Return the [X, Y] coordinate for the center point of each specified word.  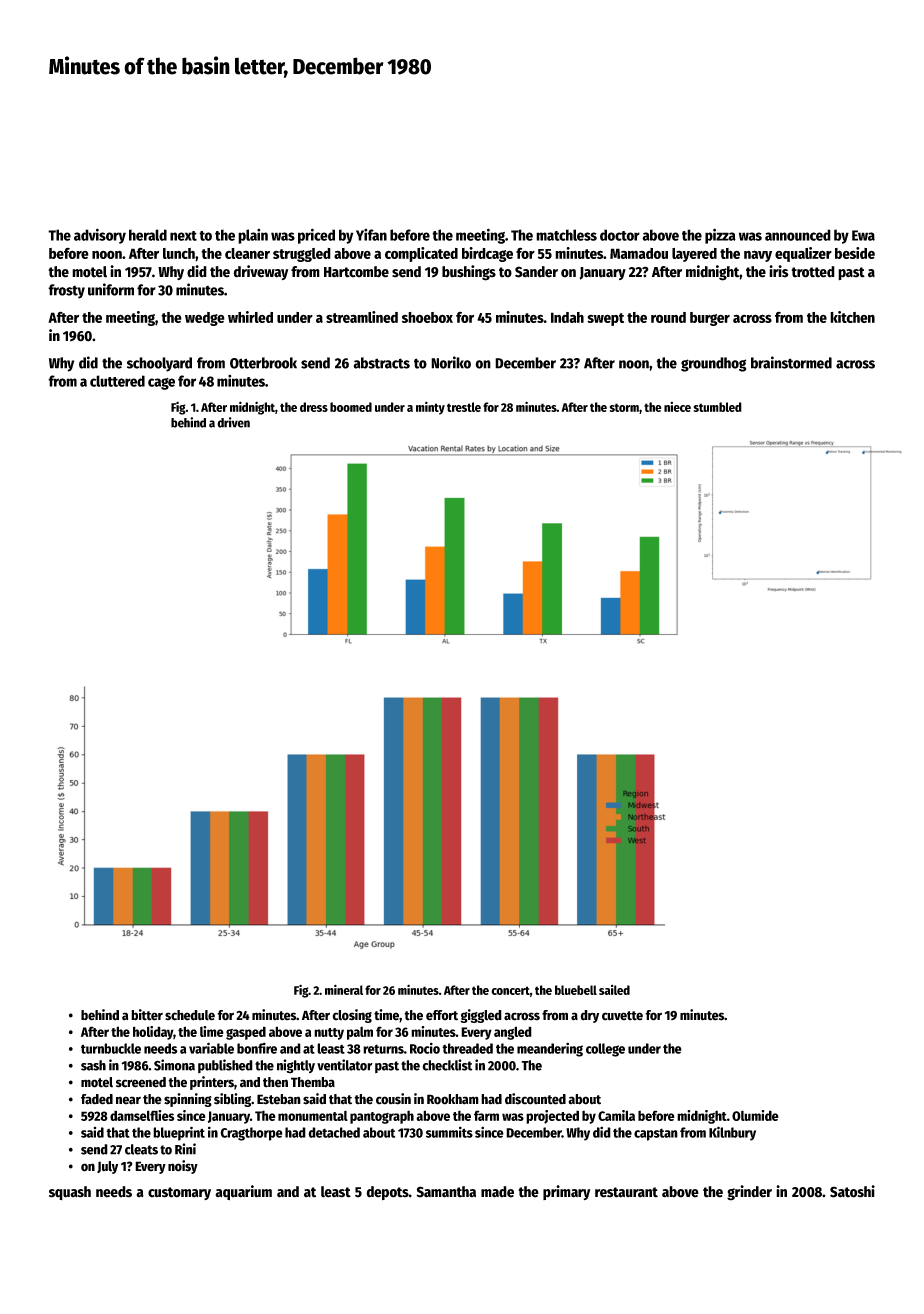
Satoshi [852, 1191]
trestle [464, 407]
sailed [614, 990]
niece [677, 407]
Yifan [371, 235]
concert [510, 990]
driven [233, 422]
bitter [147, 1015]
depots [387, 1193]
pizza [720, 236]
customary [179, 1193]
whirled [250, 317]
